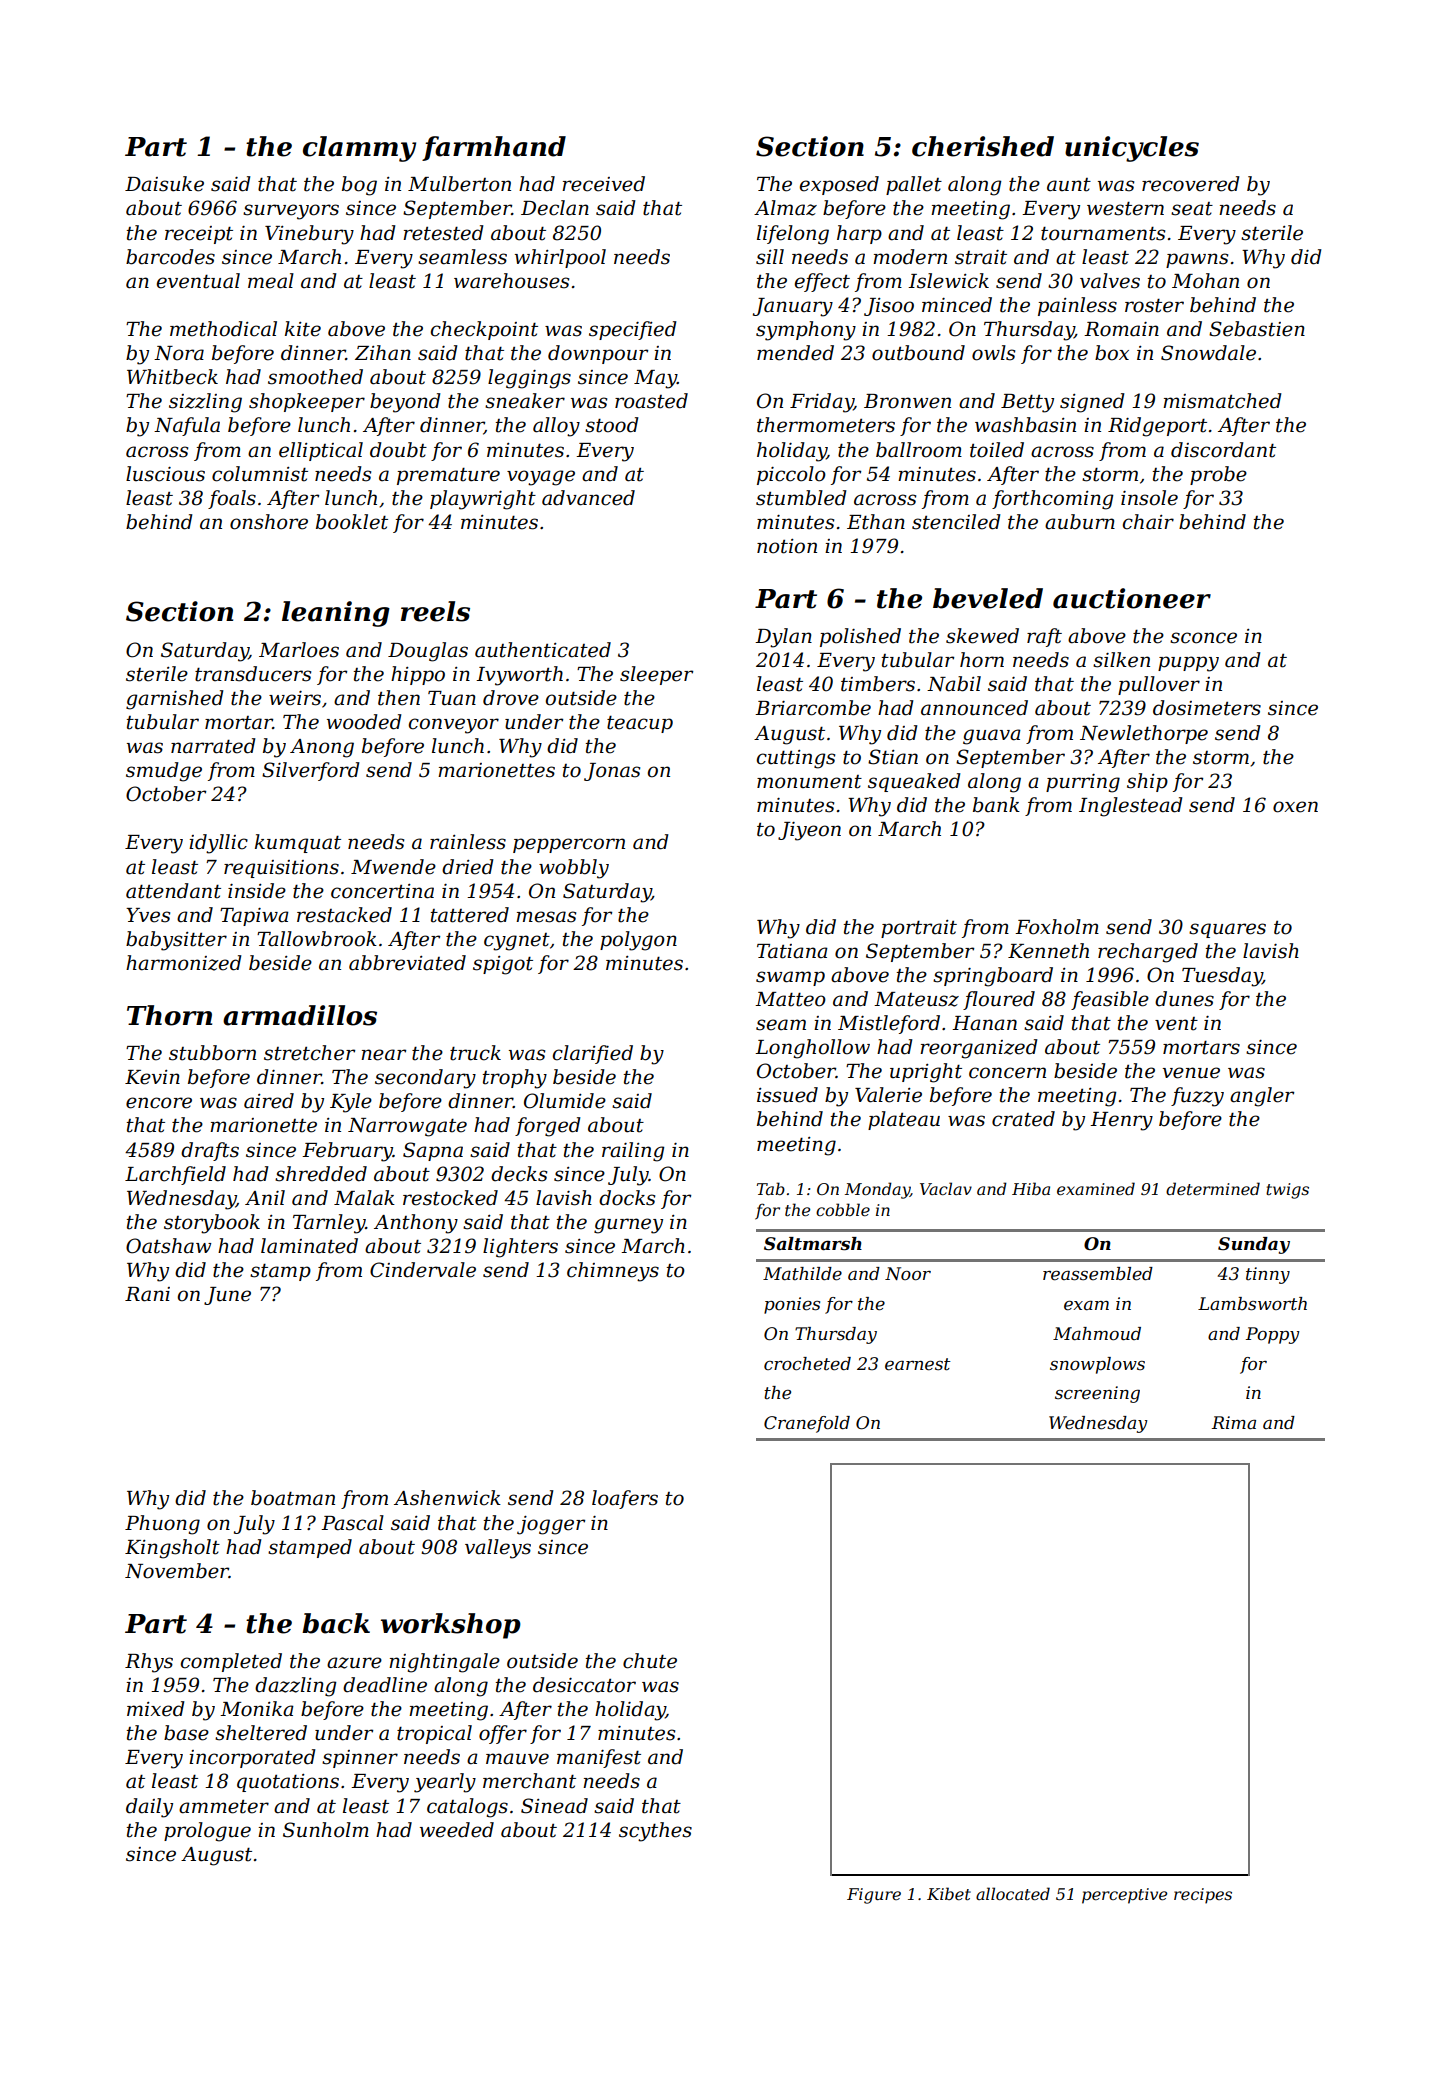  I want to click on Phuong, so click(162, 1525).
